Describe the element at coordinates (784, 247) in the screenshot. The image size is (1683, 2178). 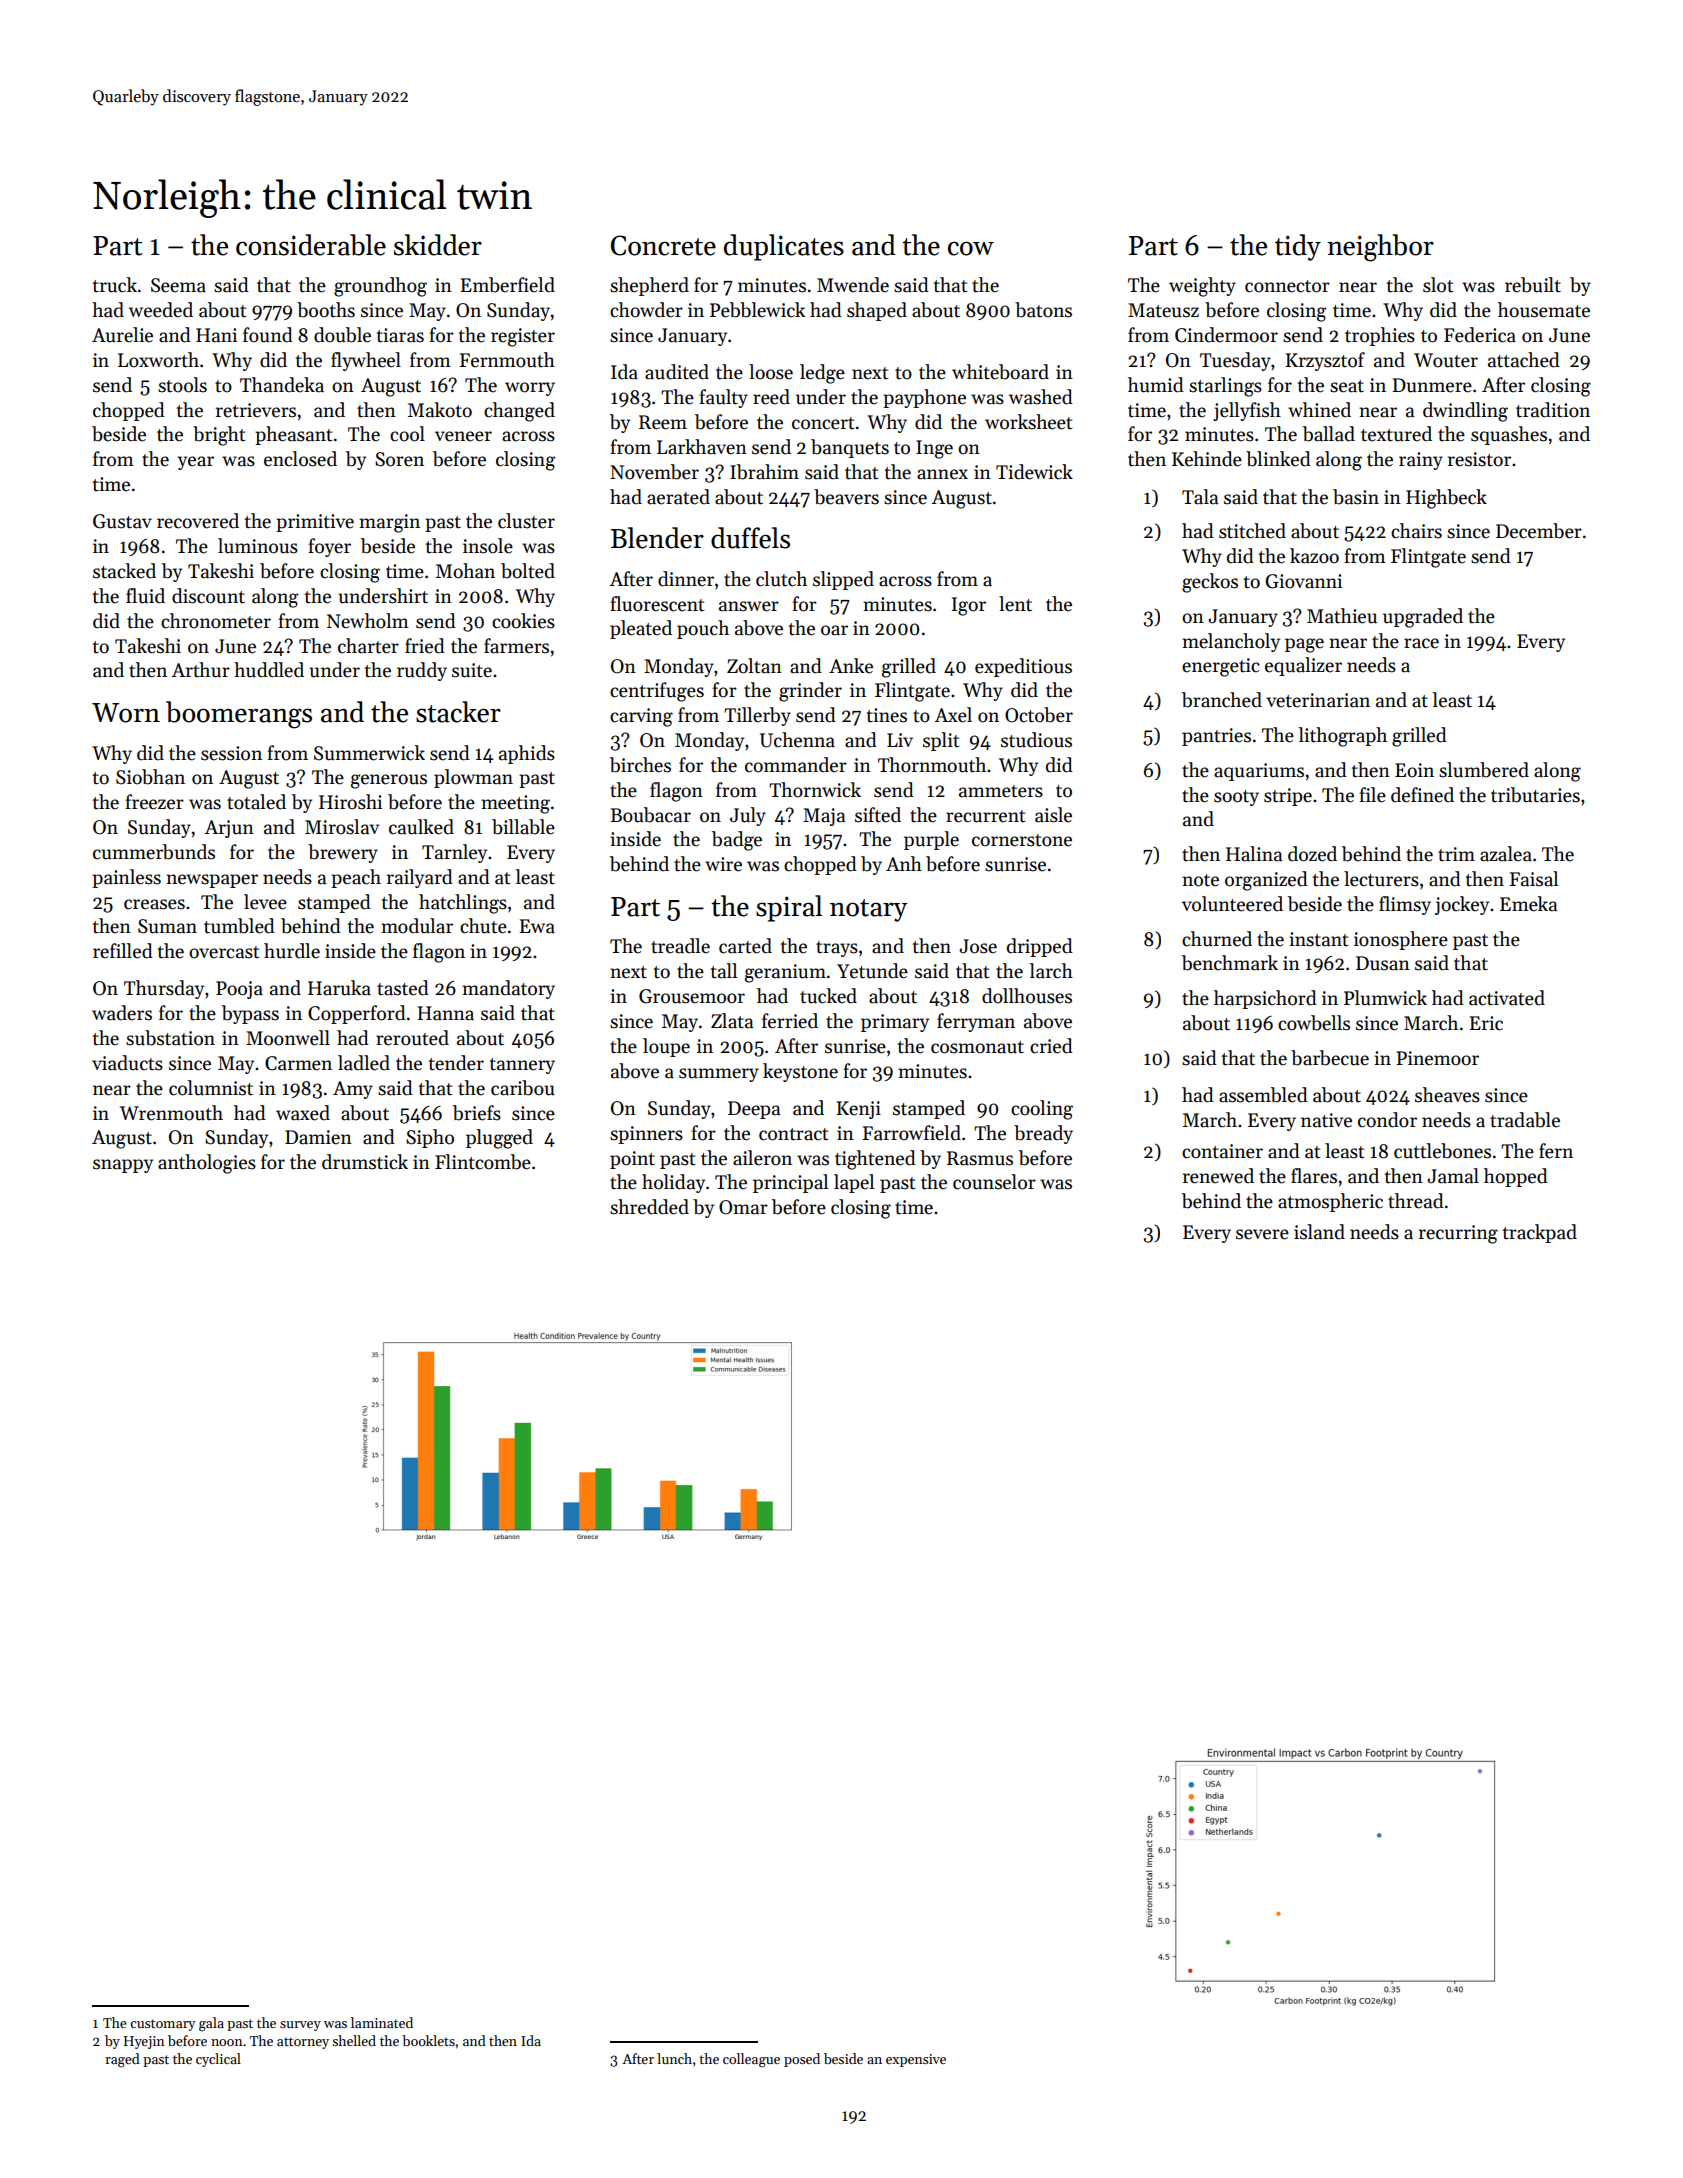
I see `duplicates` at that location.
